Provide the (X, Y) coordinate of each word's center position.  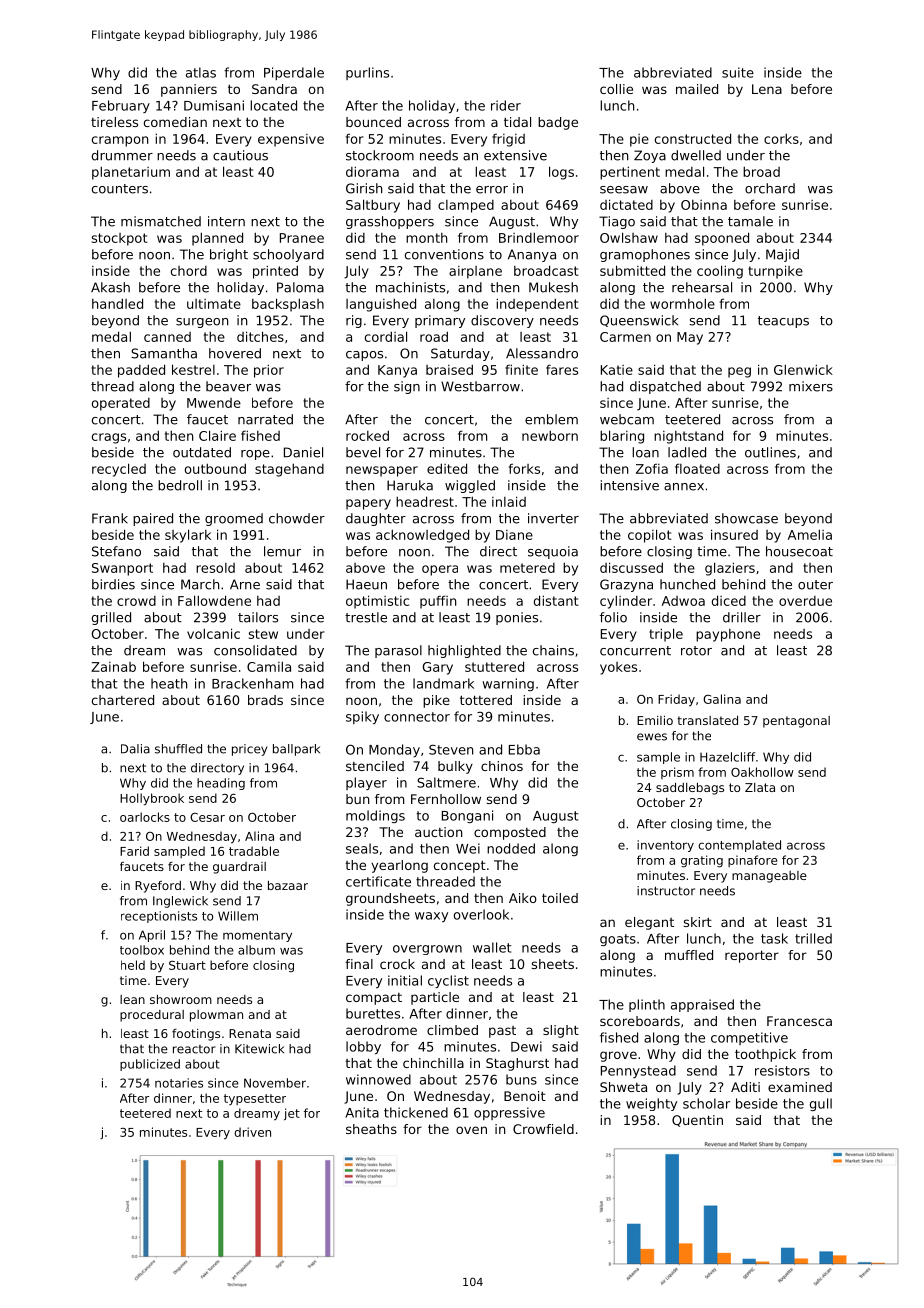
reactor (194, 1049)
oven (471, 1130)
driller (742, 617)
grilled (111, 618)
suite (738, 72)
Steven (451, 749)
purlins (367, 73)
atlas (201, 72)
